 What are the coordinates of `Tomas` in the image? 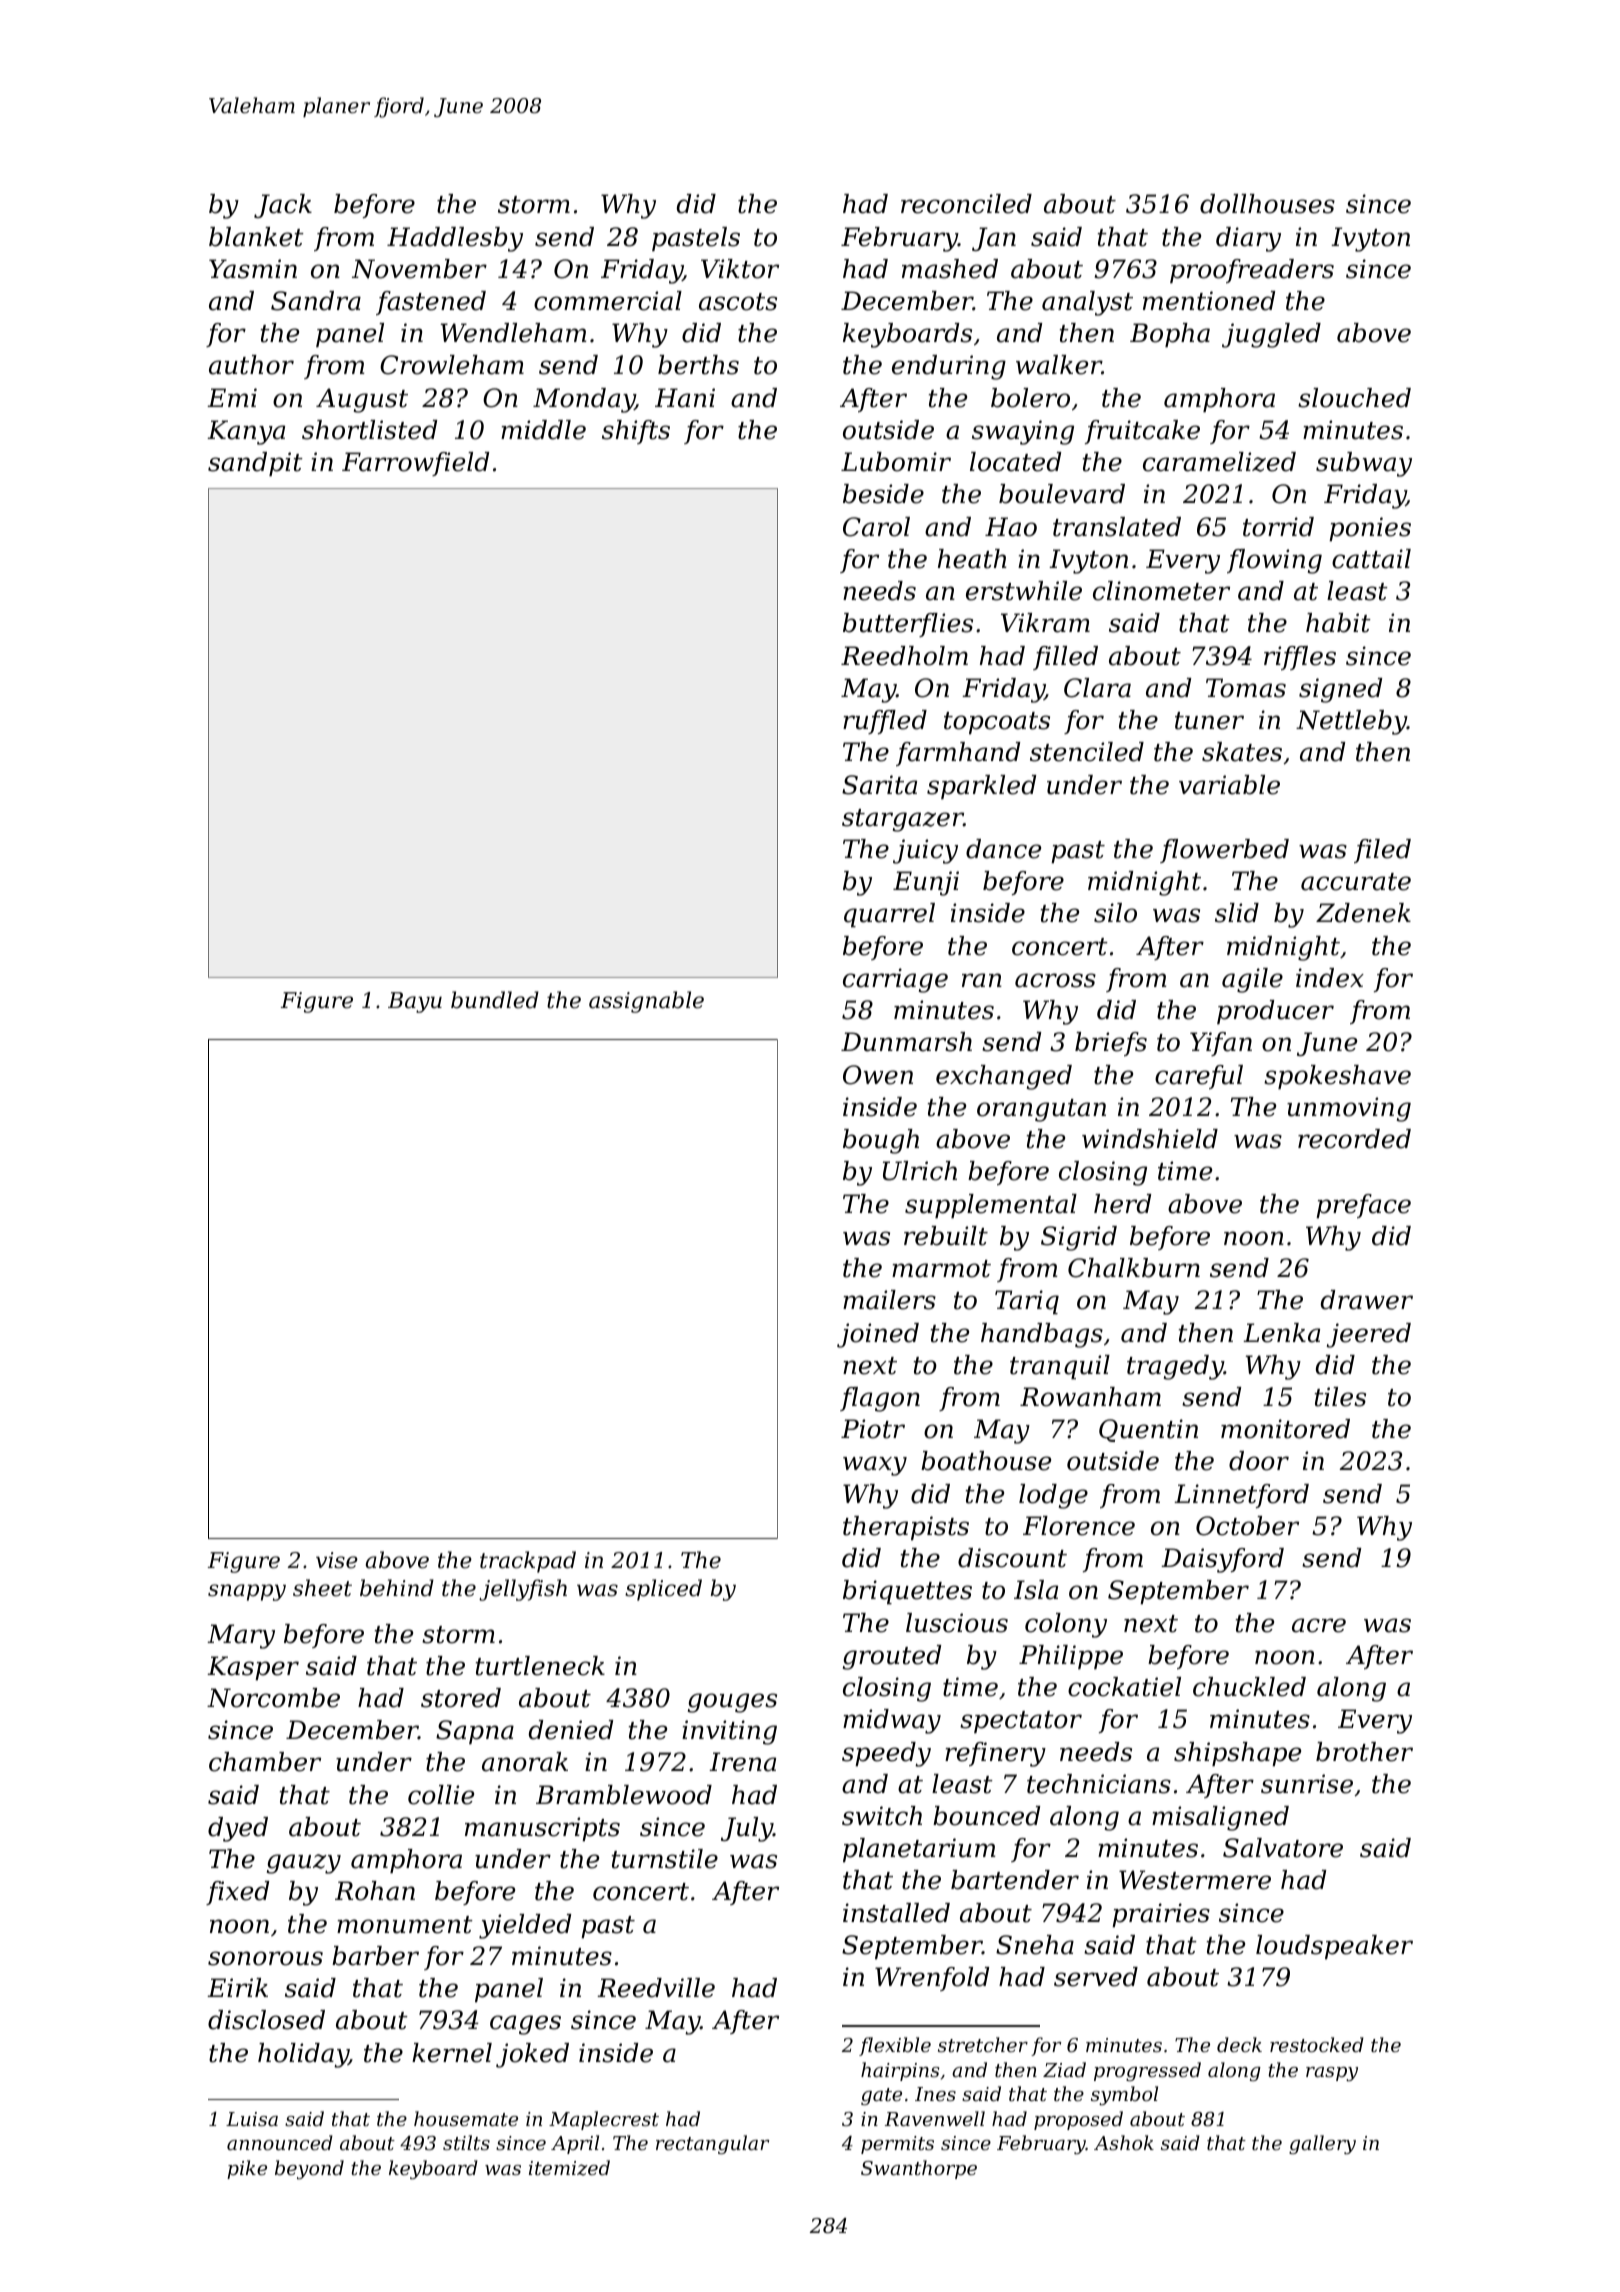 It's located at (1246, 688).
